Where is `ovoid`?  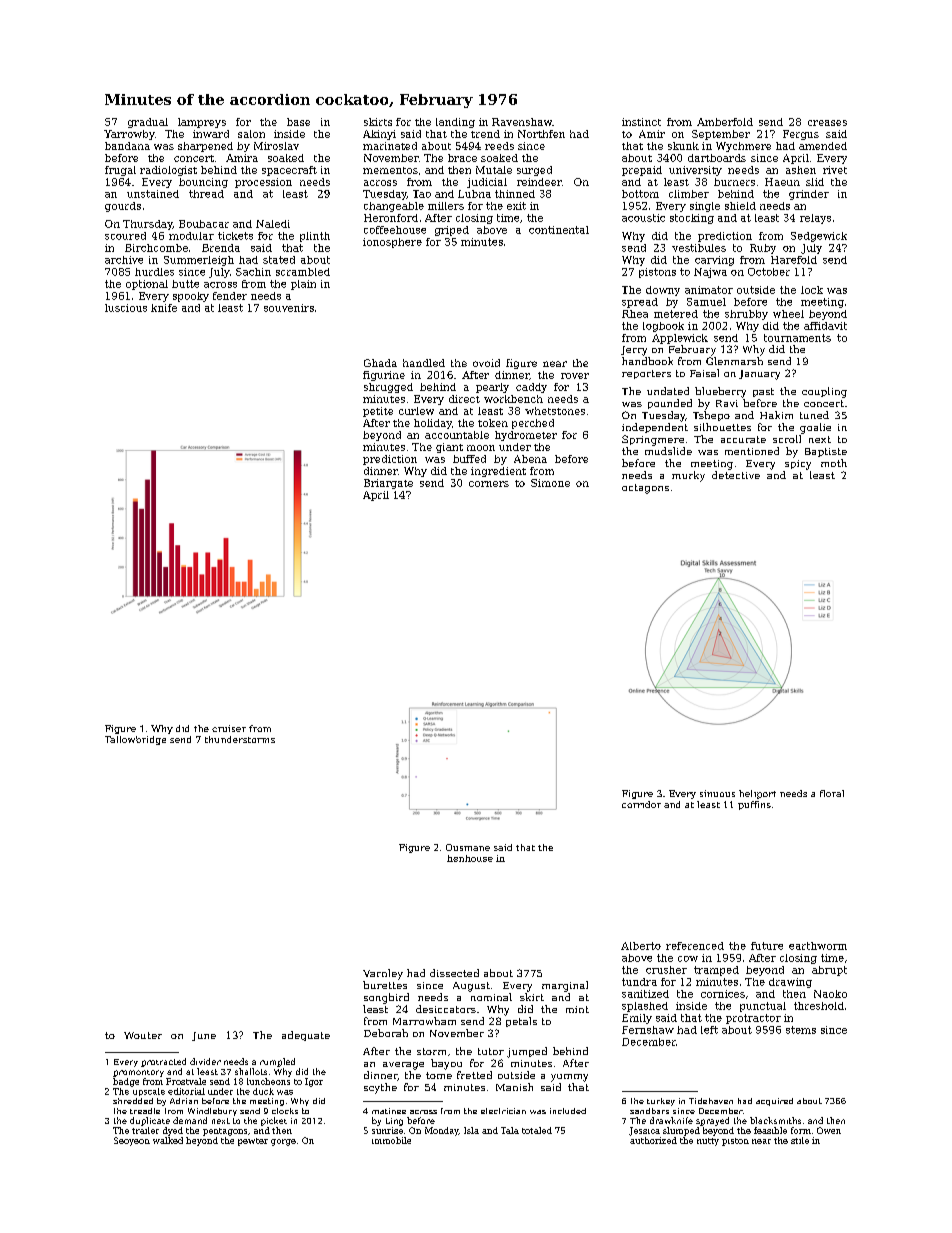 ovoid is located at coordinates (486, 363).
